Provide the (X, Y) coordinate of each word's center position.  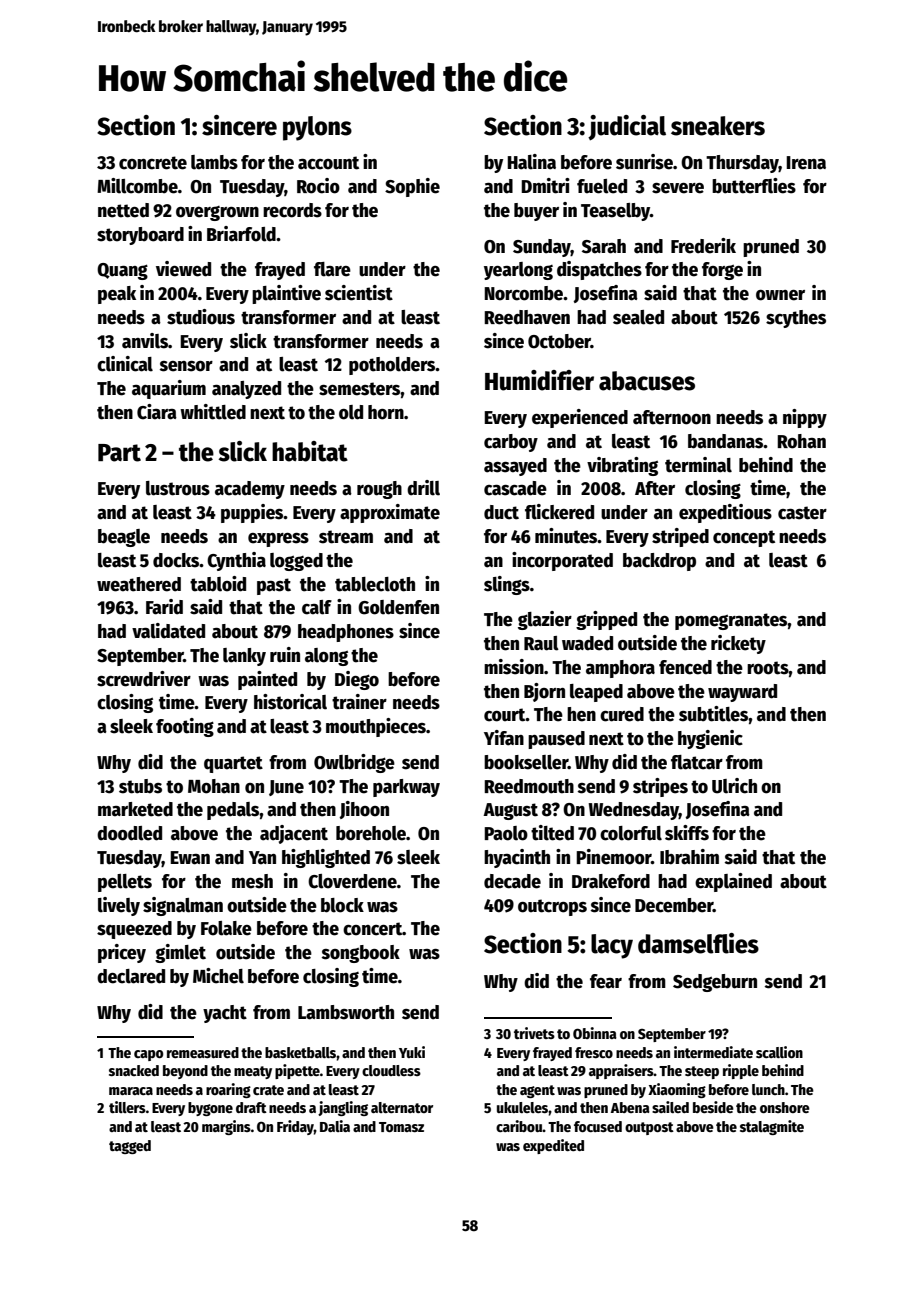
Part (119, 453)
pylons (317, 128)
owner (780, 295)
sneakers (718, 126)
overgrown (217, 213)
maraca (131, 1091)
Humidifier (539, 380)
